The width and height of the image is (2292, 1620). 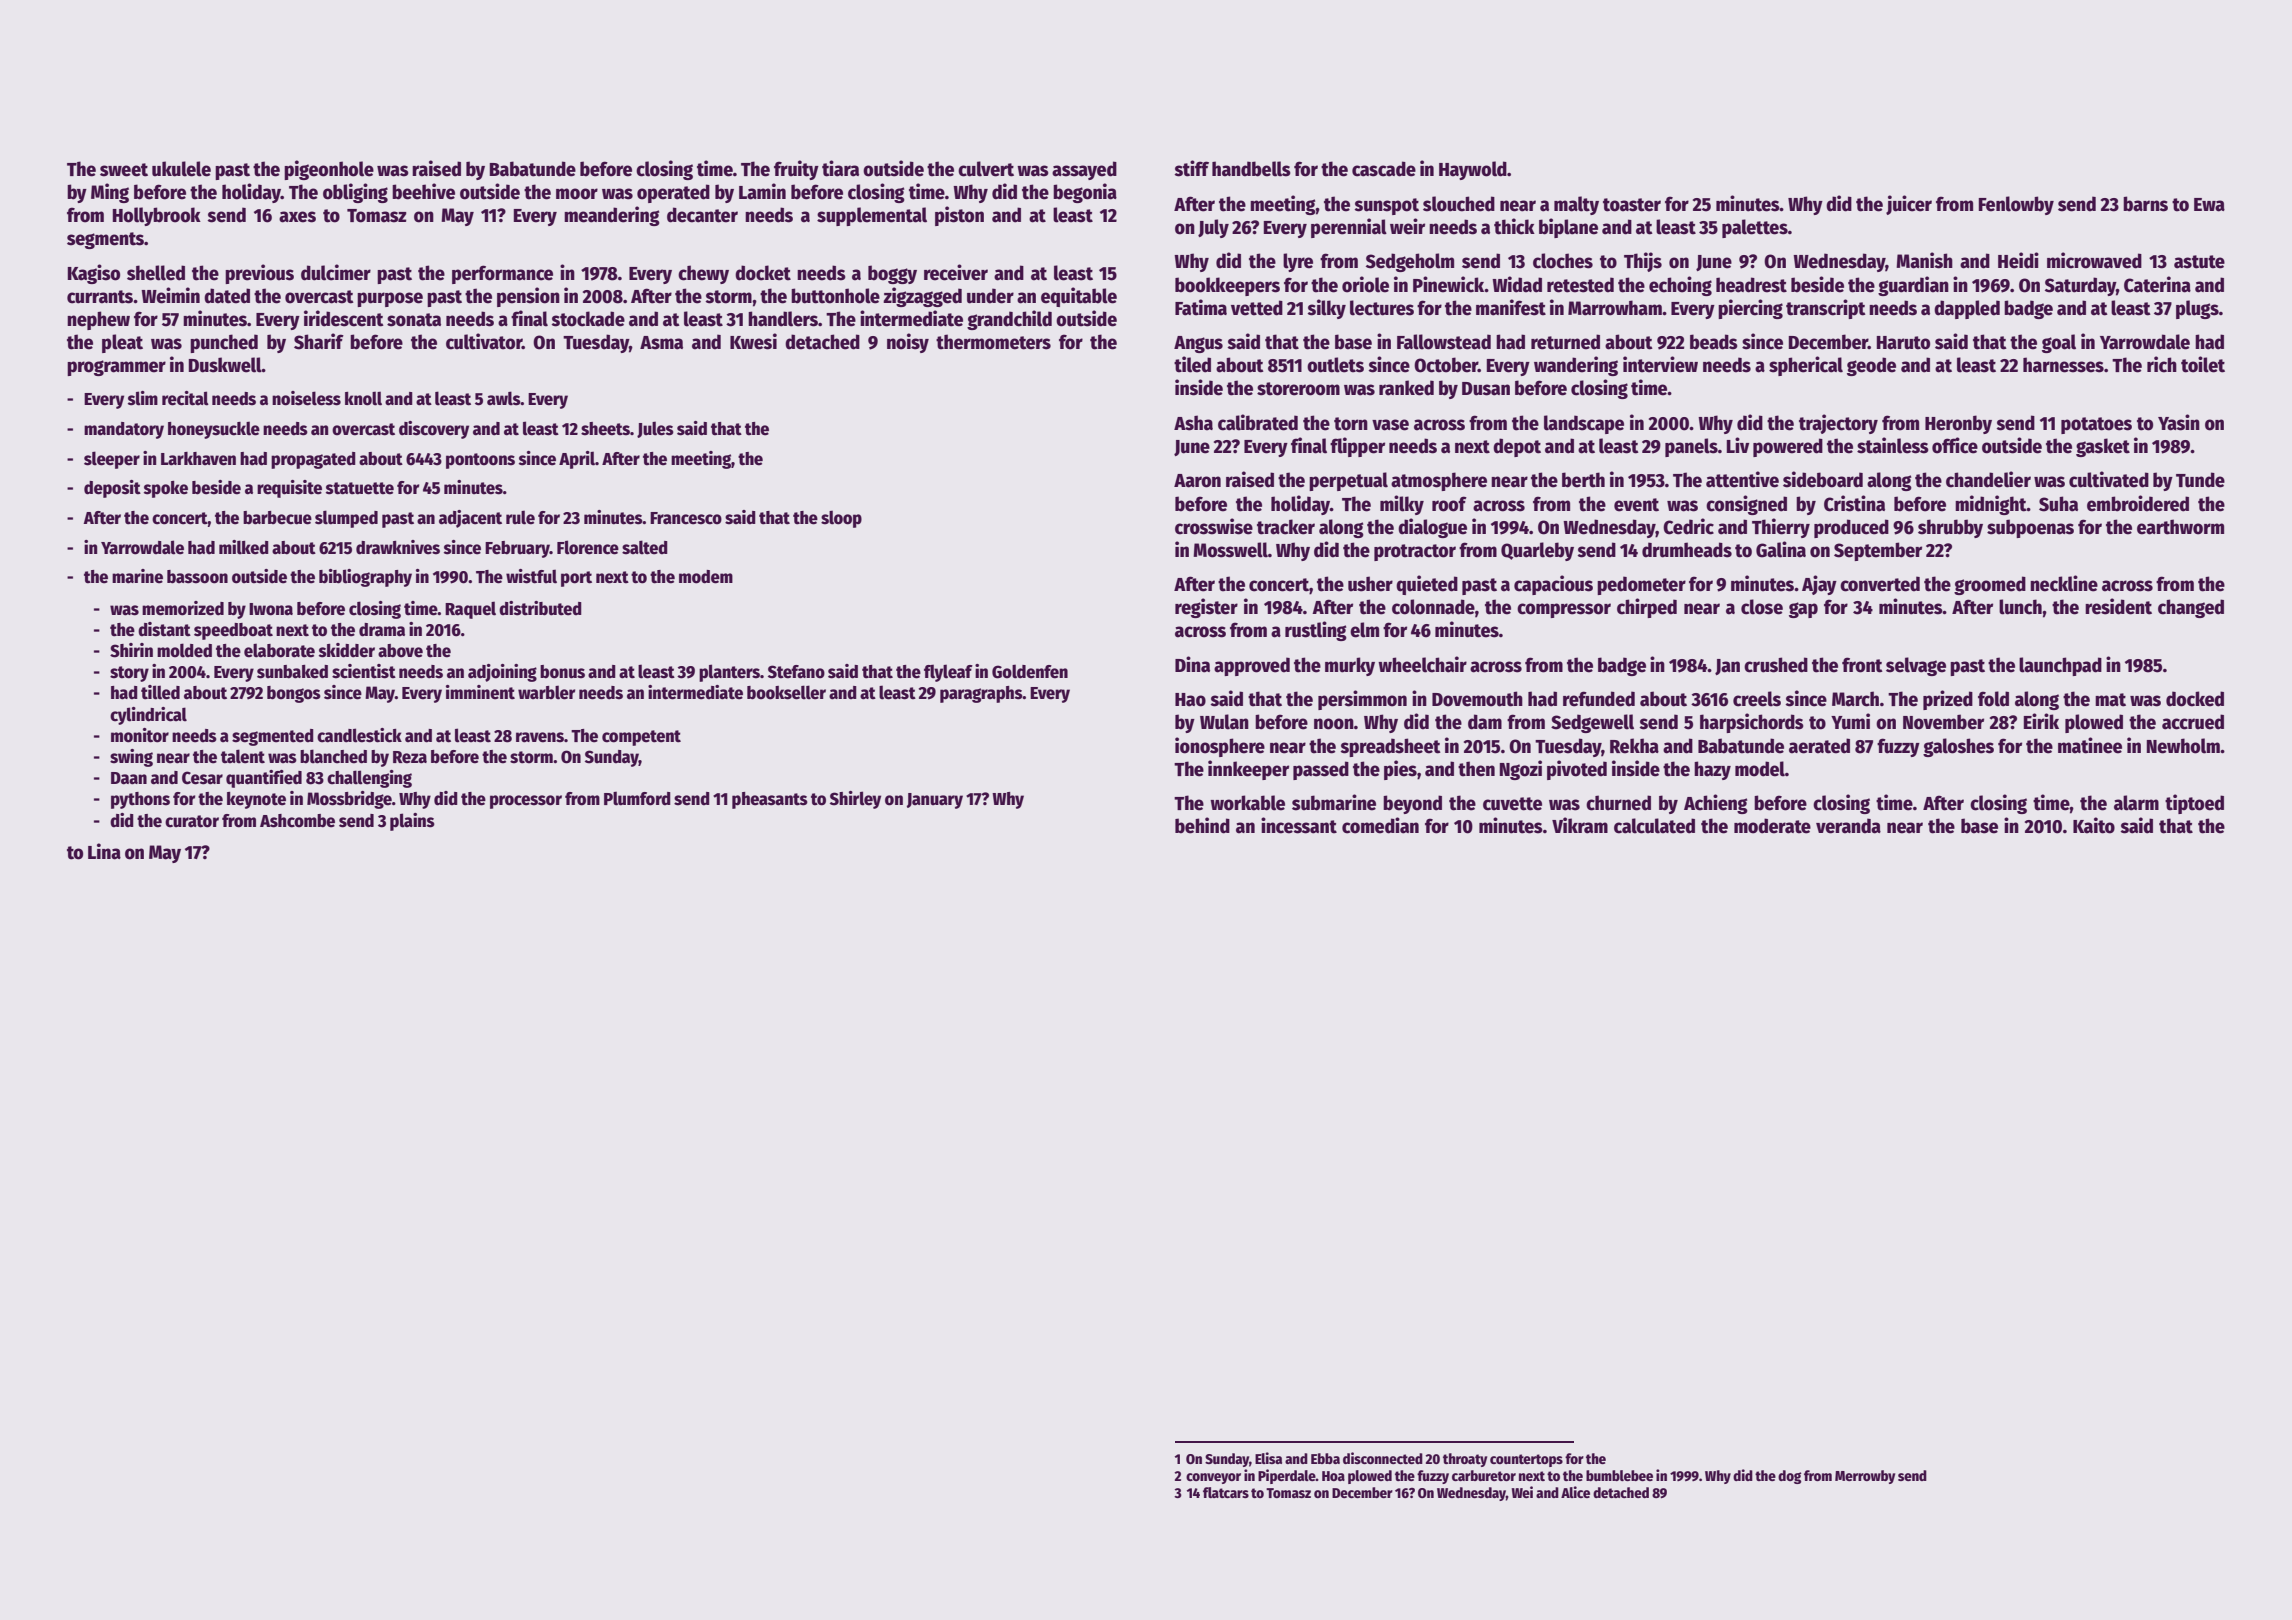 What do you see at coordinates (841, 519) in the image?
I see `sloop` at bounding box center [841, 519].
